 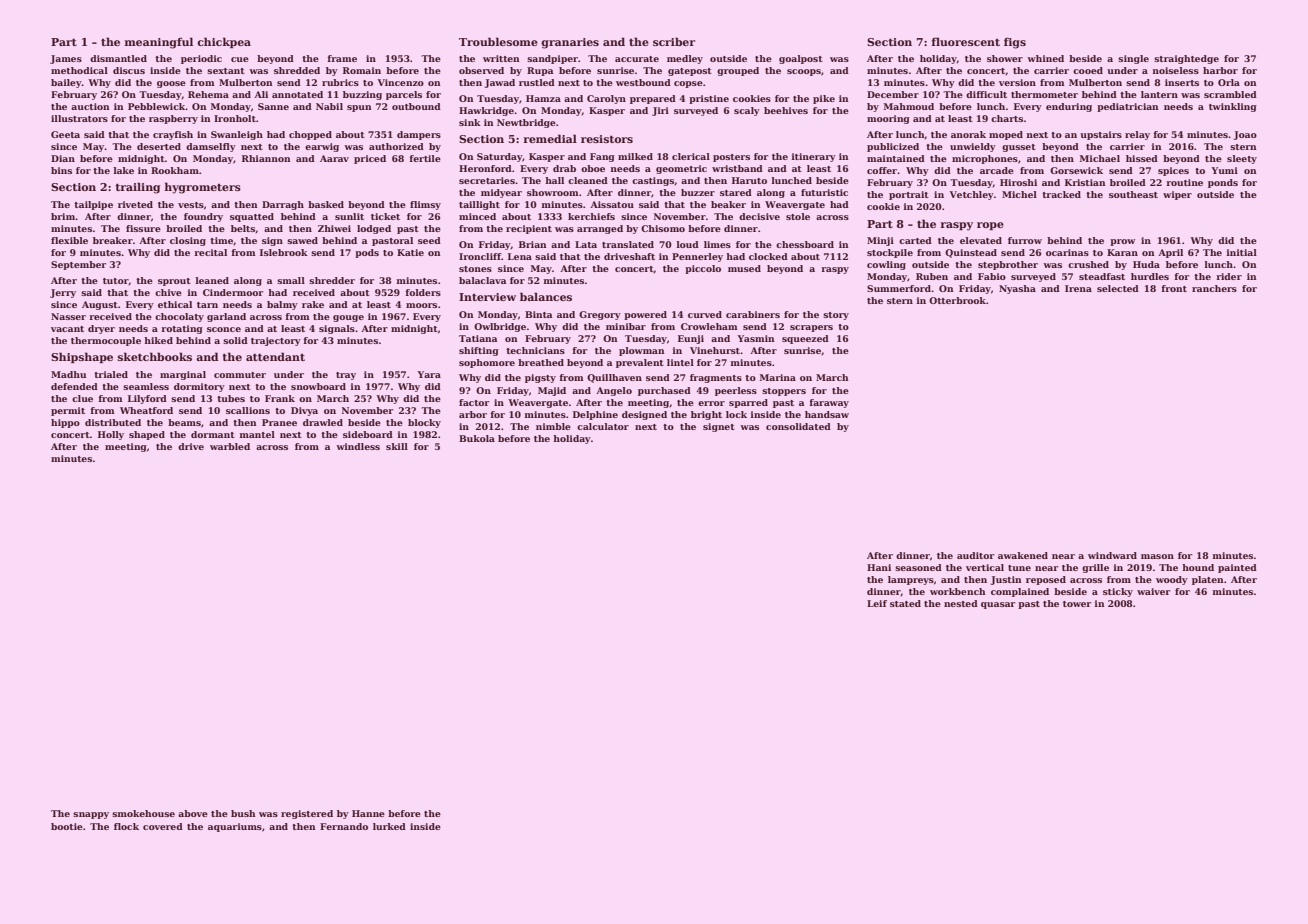 I want to click on windless, so click(x=358, y=446).
